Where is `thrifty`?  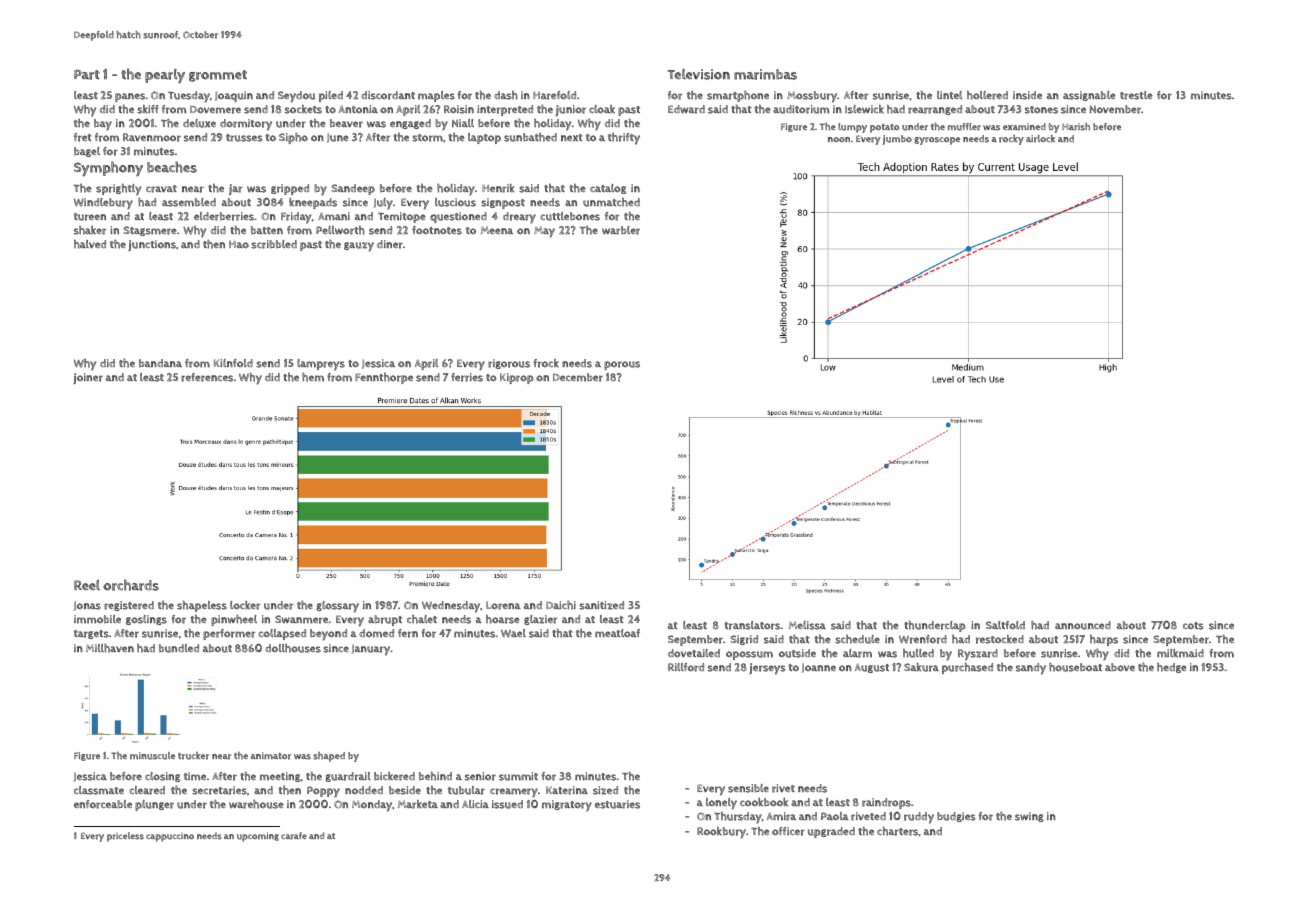
thrifty is located at coordinates (624, 139).
